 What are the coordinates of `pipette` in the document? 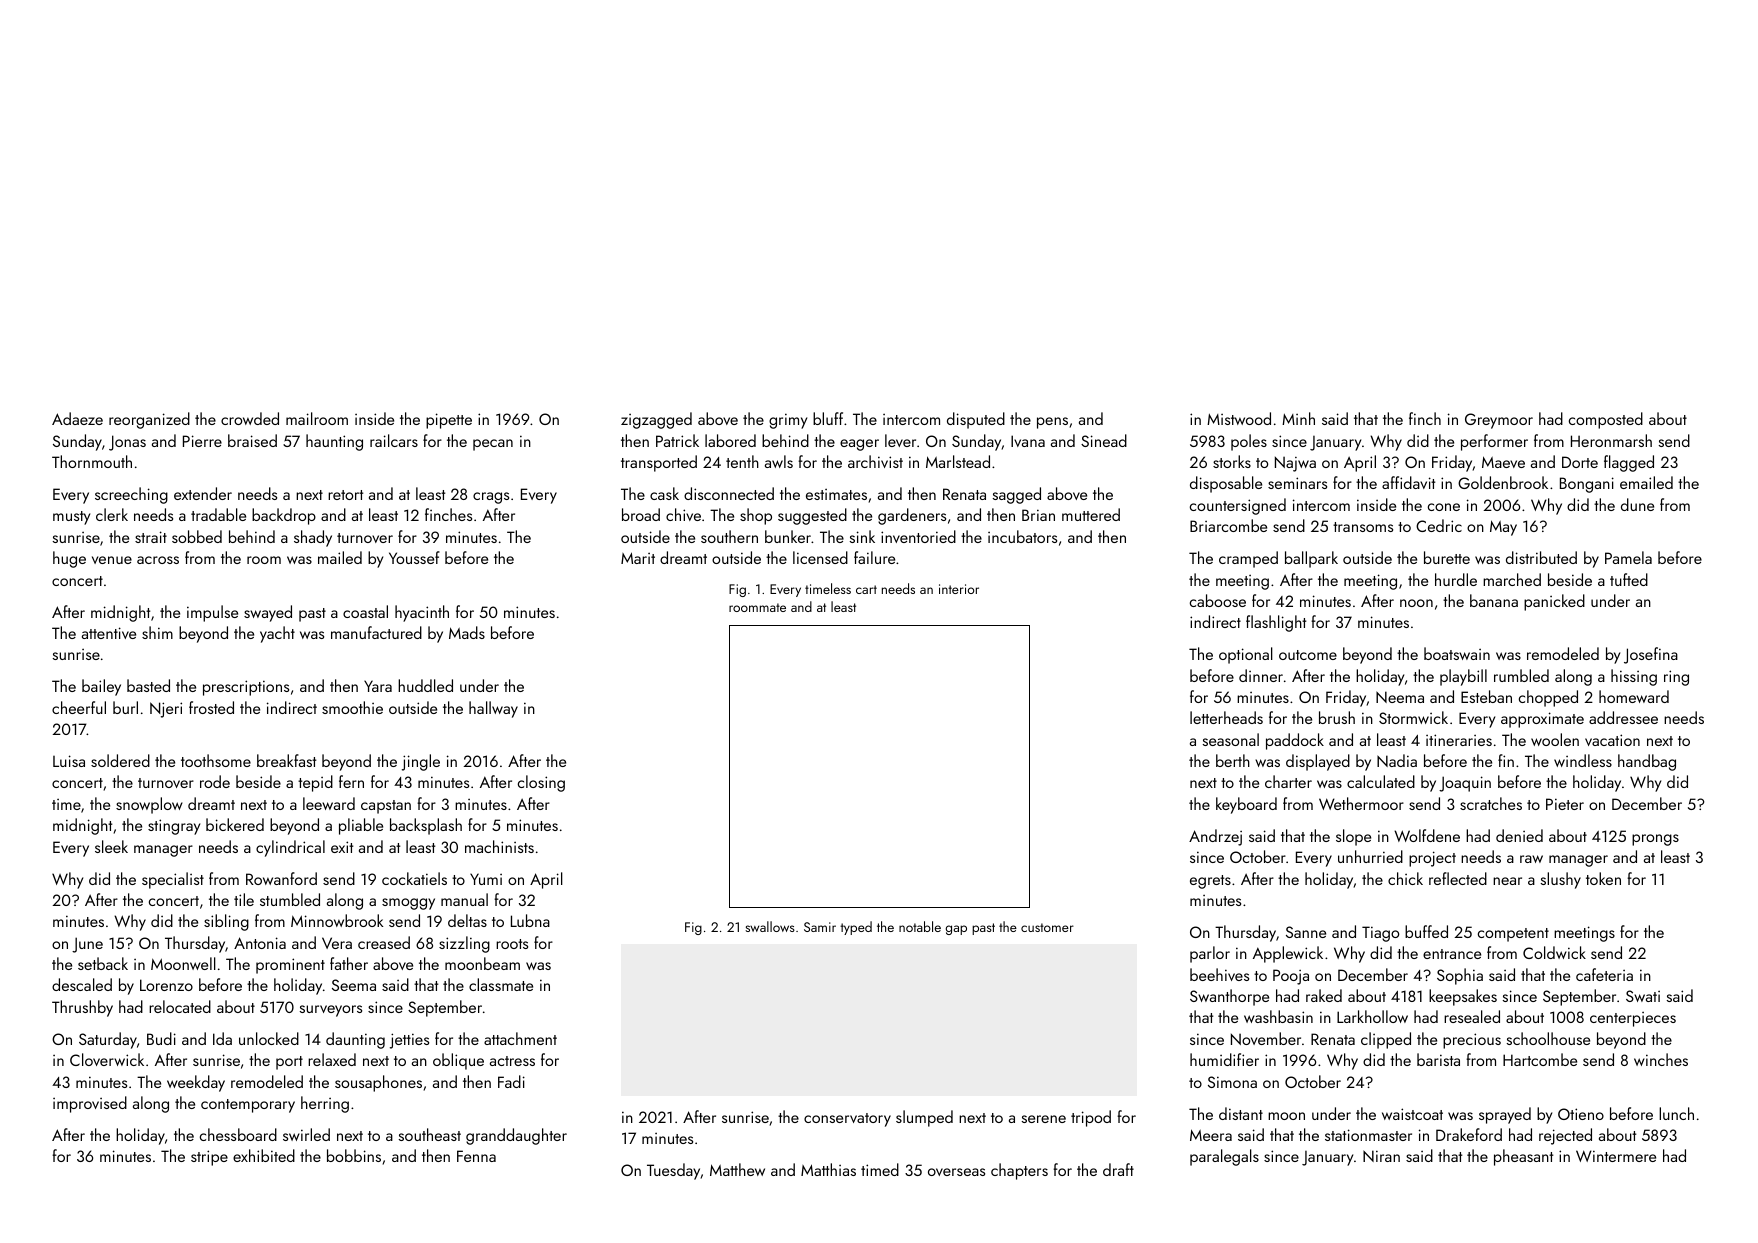 It's located at (449, 421).
